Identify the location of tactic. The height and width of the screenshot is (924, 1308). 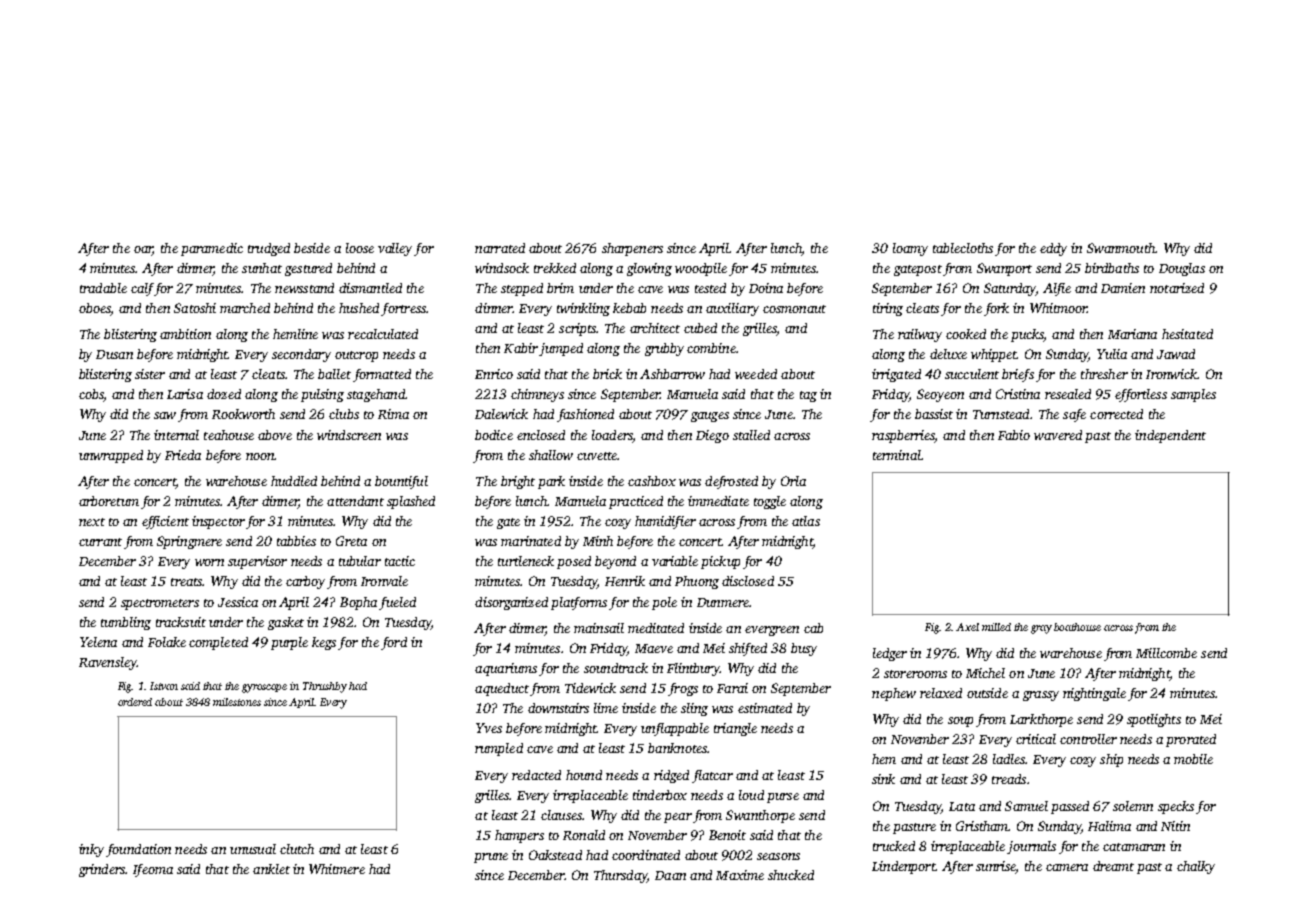
(400, 561).
